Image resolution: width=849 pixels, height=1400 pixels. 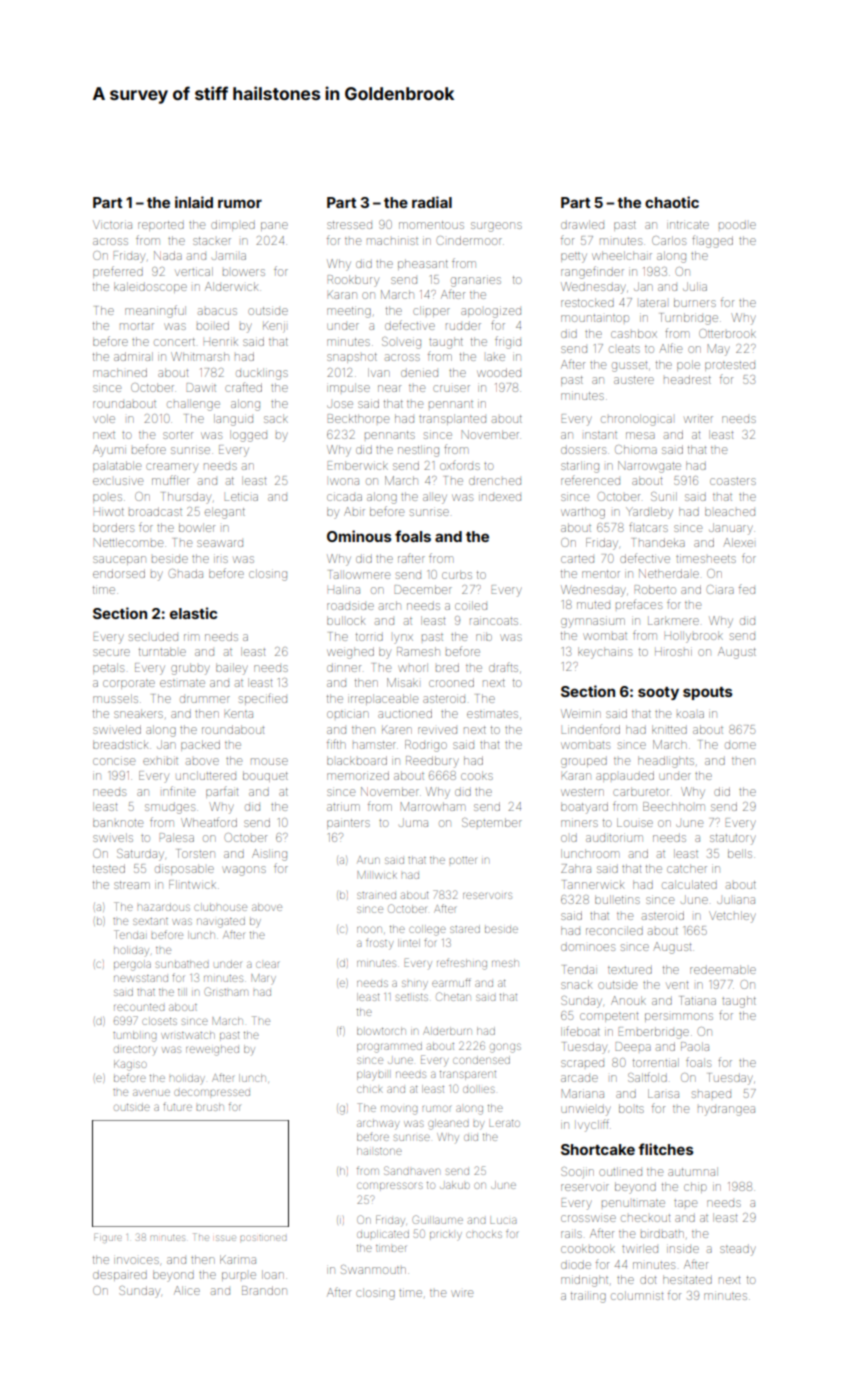 I want to click on radial, so click(x=432, y=202).
